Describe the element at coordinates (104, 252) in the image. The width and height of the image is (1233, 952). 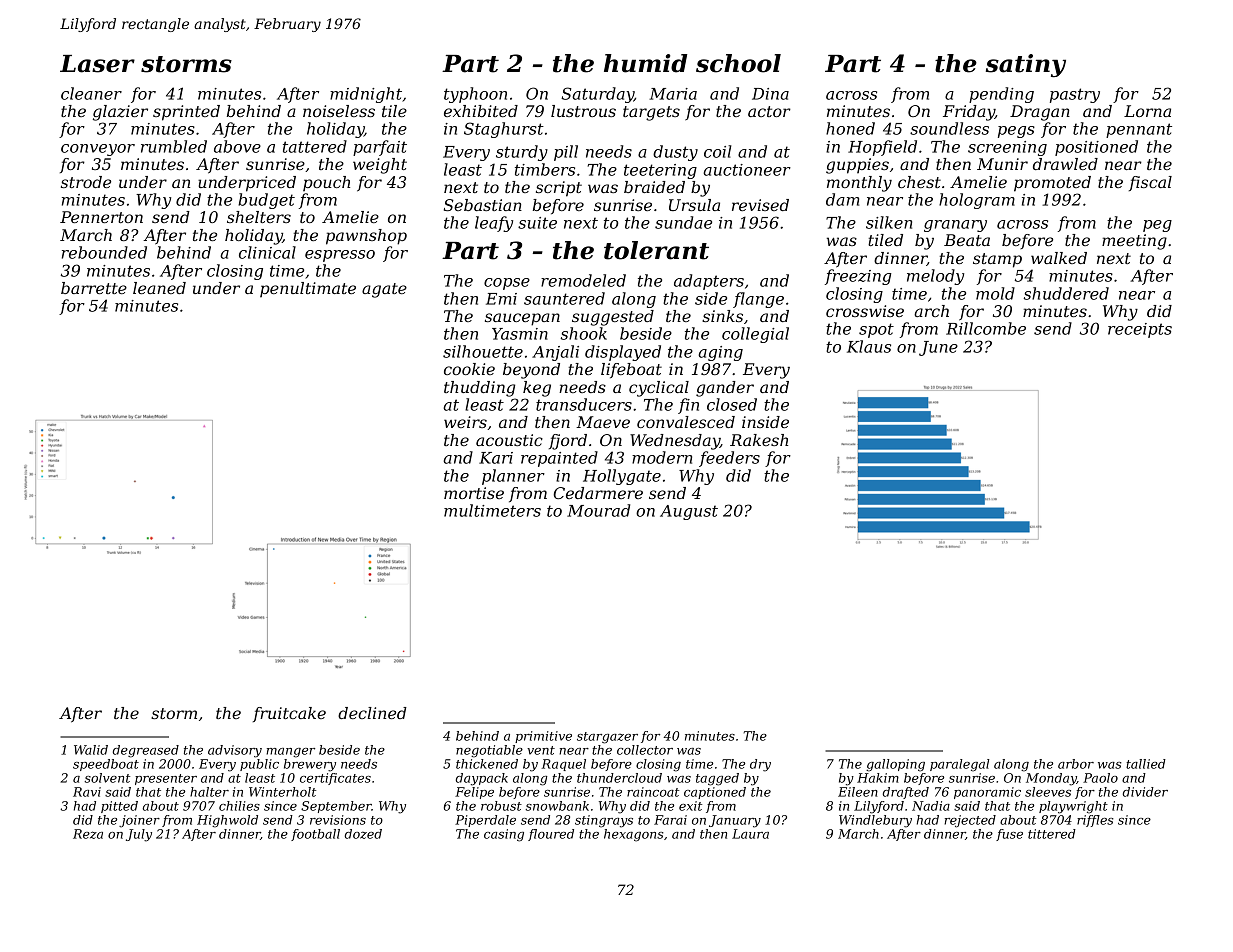
I see `rebounded` at that location.
